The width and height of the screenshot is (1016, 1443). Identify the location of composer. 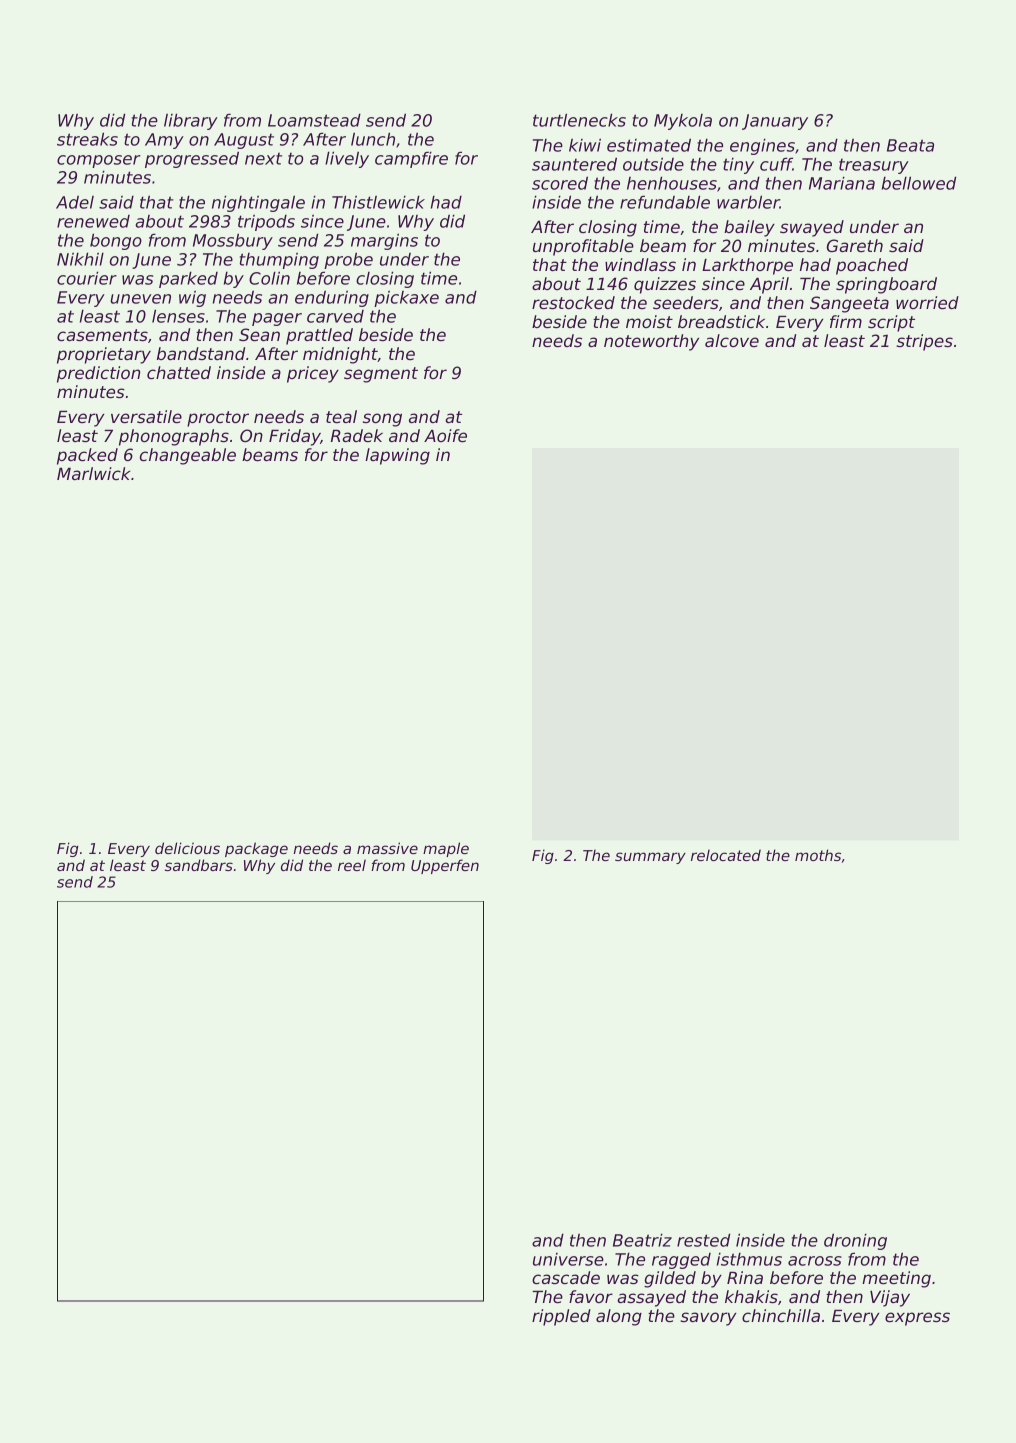
(99, 161).
